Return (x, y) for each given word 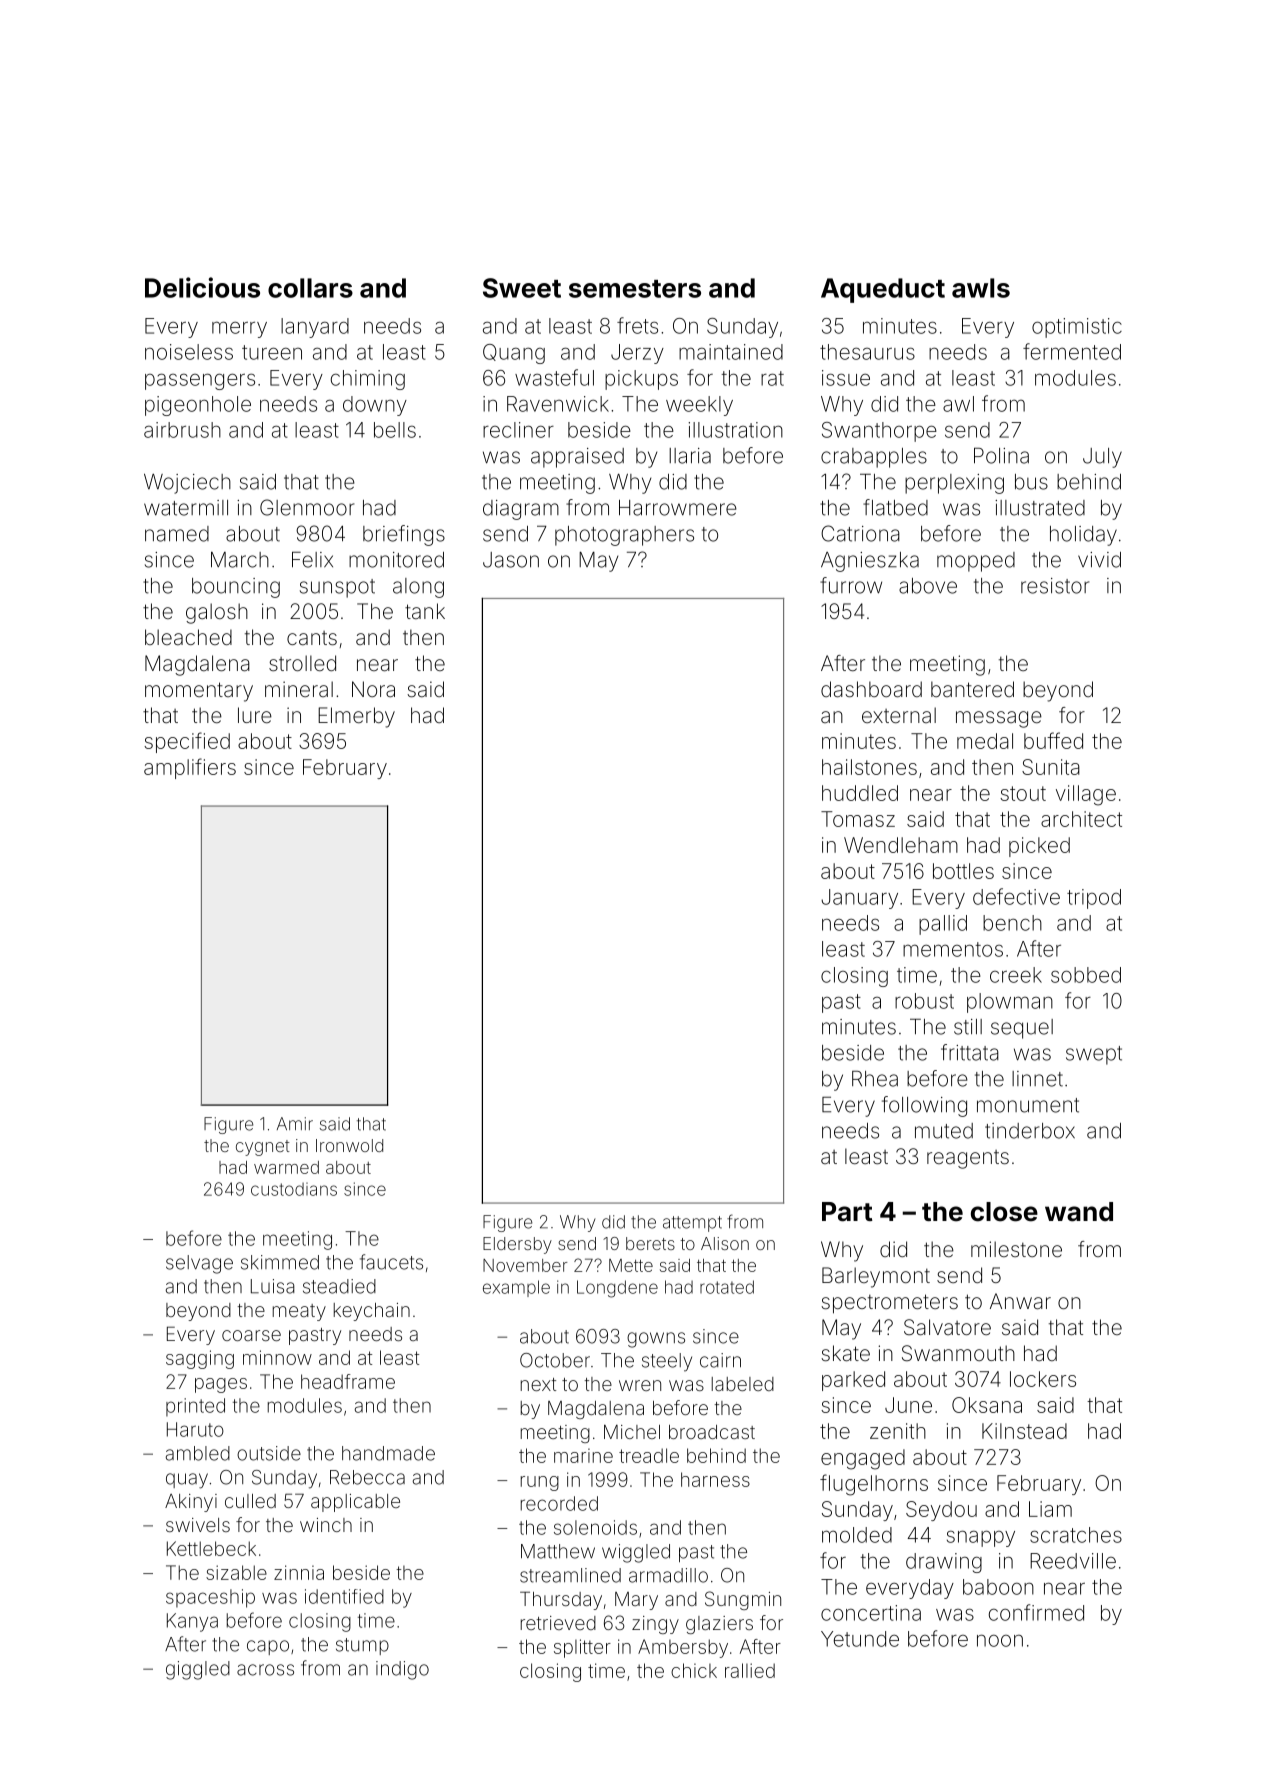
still (968, 1027)
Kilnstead (1024, 1431)
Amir (295, 1123)
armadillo (668, 1575)
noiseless (189, 352)
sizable (236, 1572)
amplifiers (190, 768)
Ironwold (349, 1145)
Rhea (875, 1079)
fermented (1072, 351)
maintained (731, 352)
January (859, 899)
